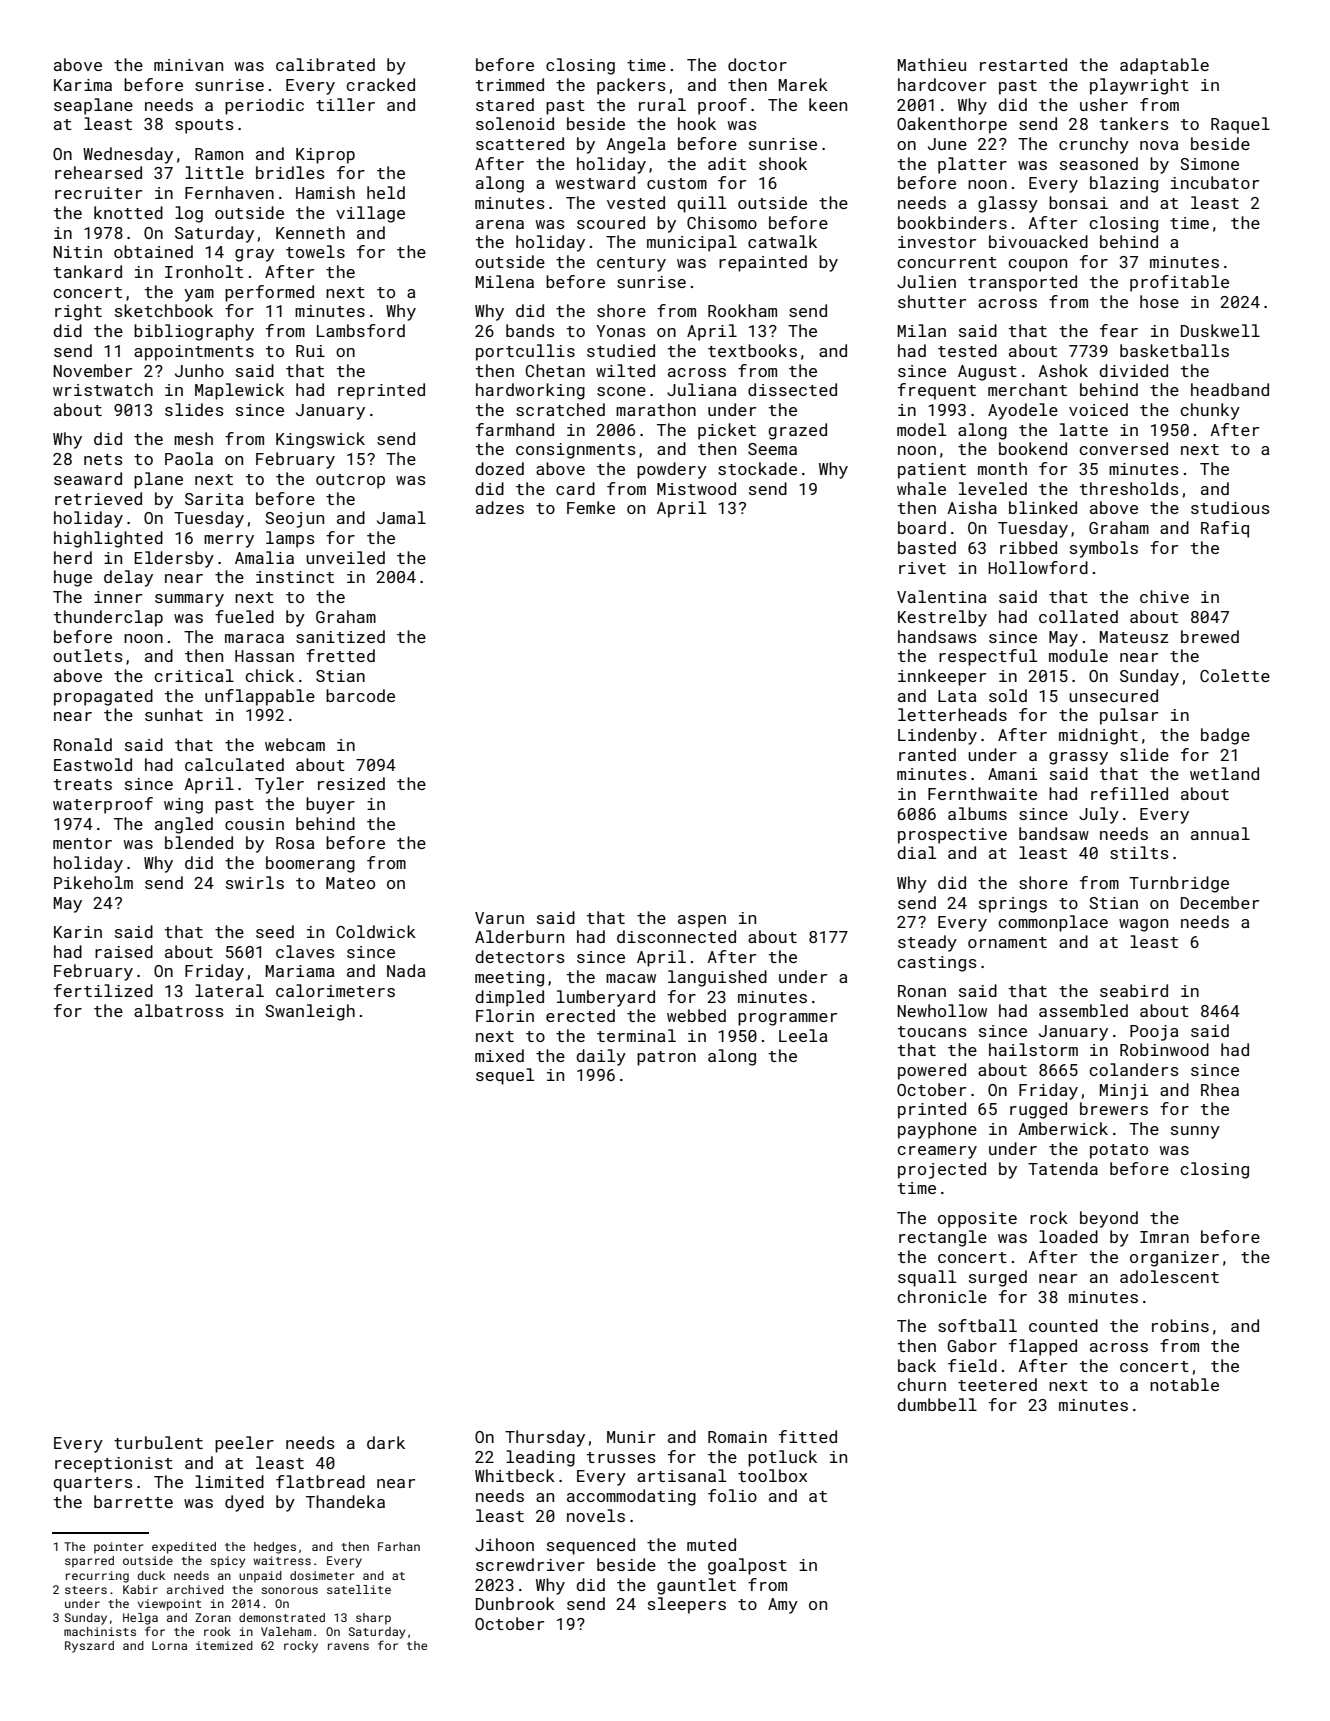 The image size is (1330, 1721). I want to click on trimmed, so click(510, 84).
